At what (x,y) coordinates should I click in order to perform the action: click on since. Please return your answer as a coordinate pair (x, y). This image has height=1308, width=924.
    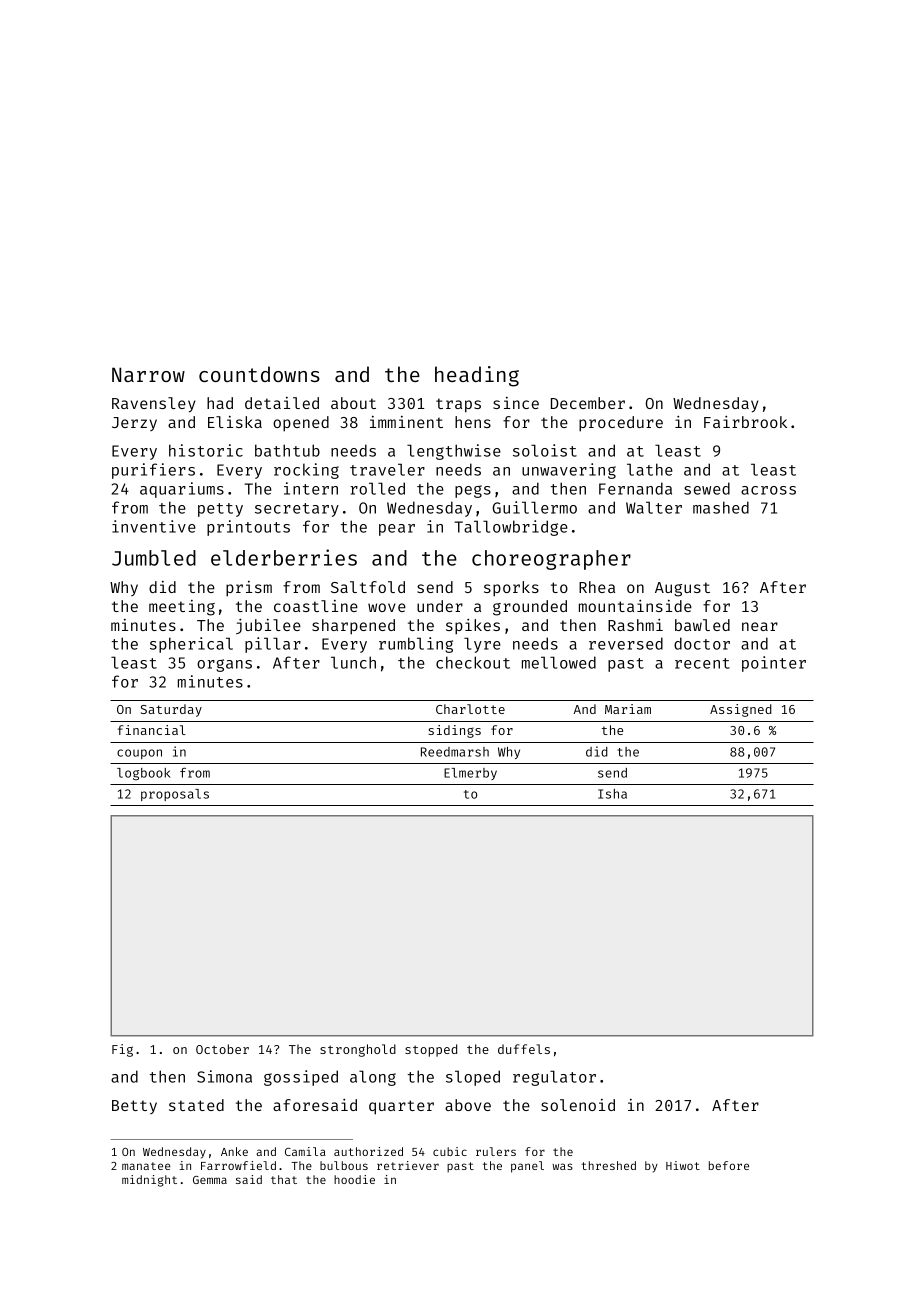
    Looking at the image, I should click on (516, 403).
